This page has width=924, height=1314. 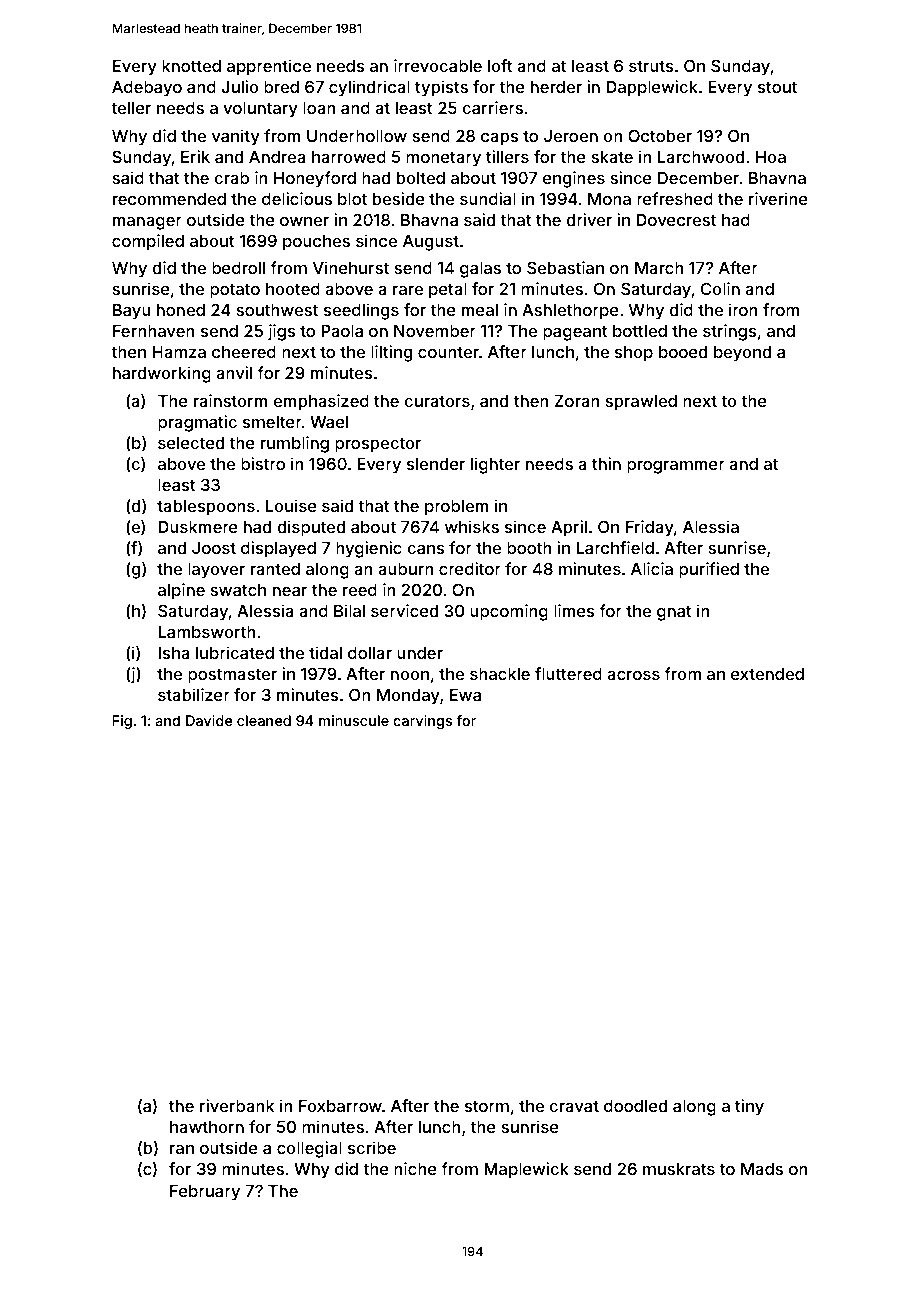 I want to click on bolted, so click(x=421, y=178).
